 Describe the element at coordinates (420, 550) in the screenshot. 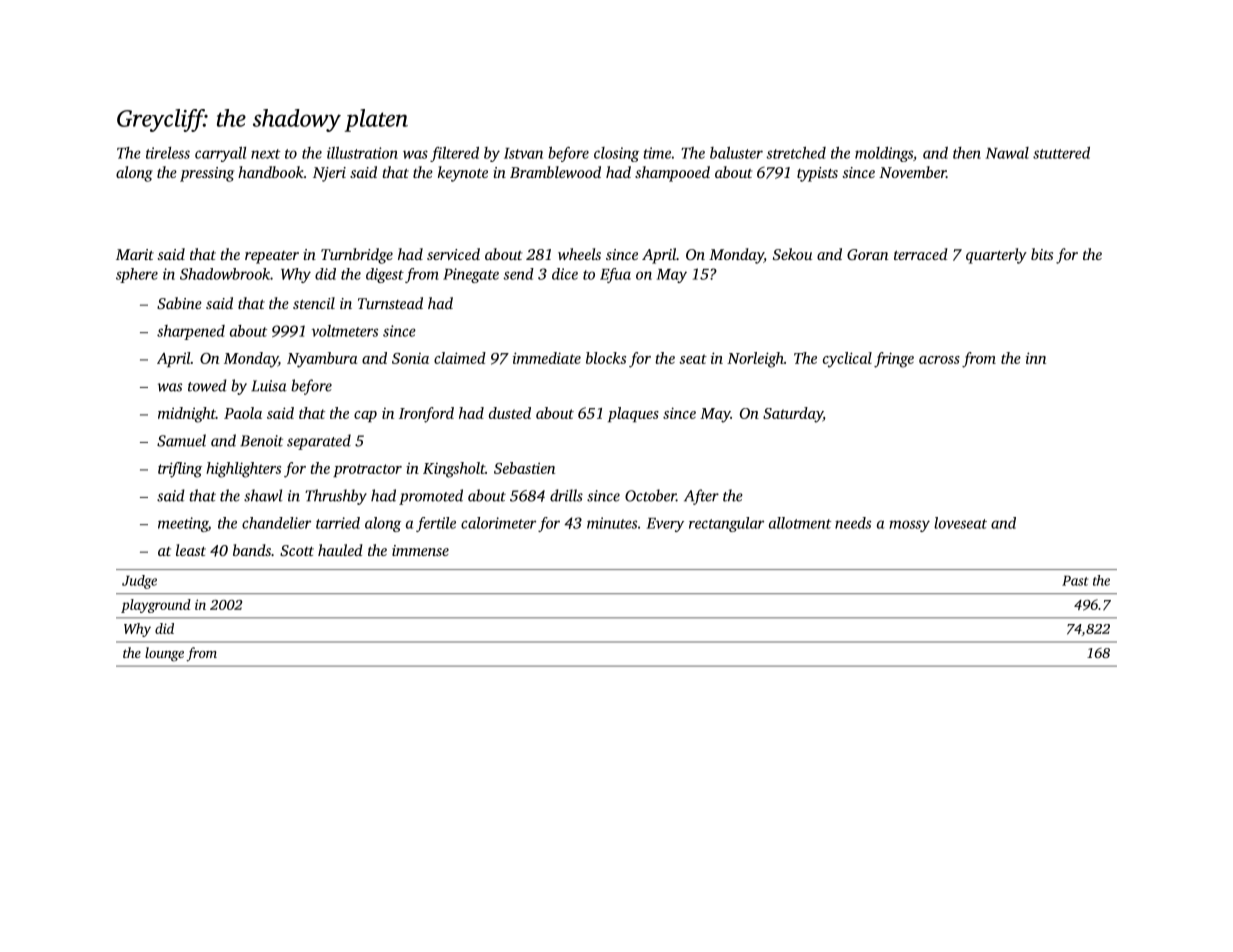

I see `immense` at that location.
